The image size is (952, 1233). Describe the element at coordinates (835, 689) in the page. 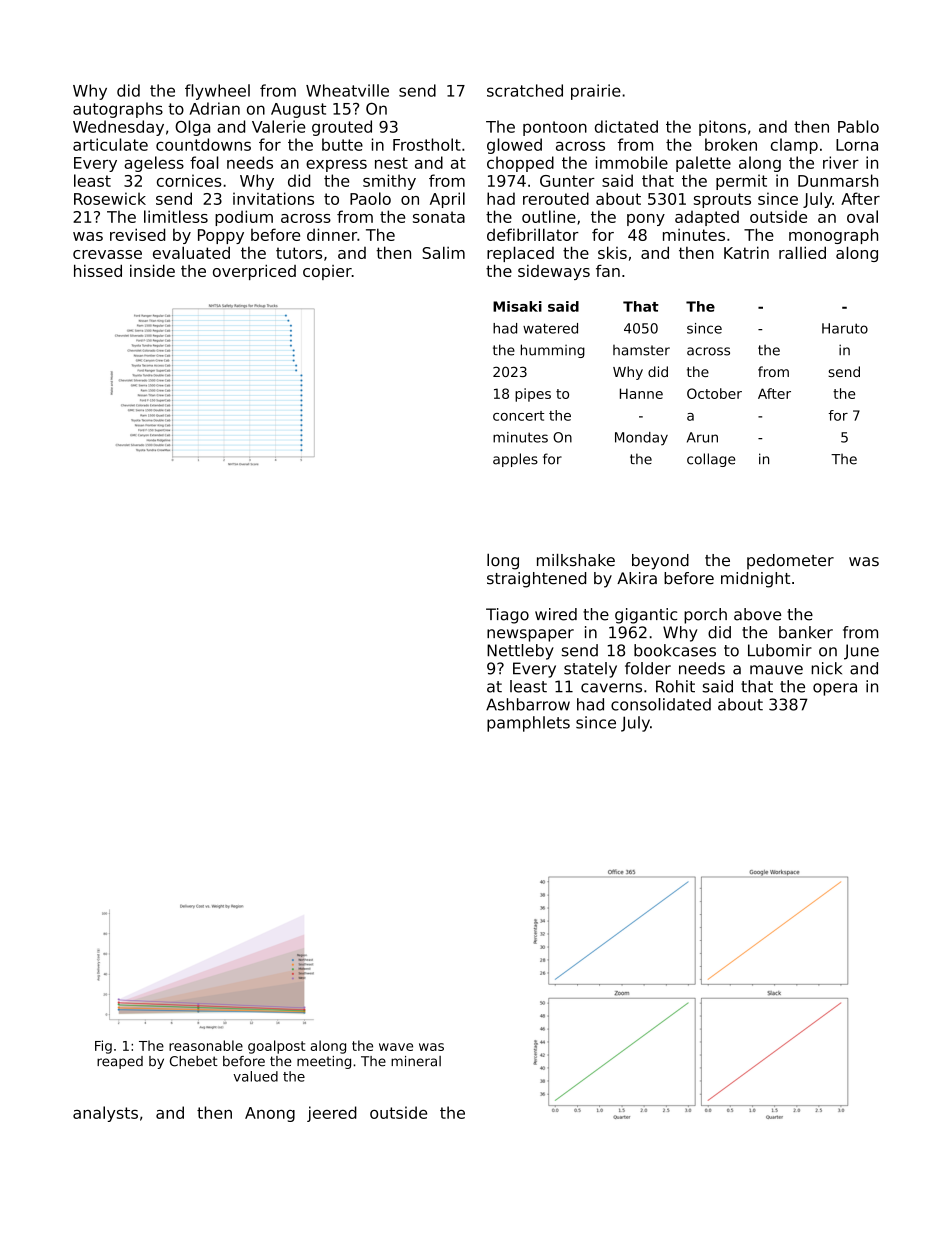

I see `opera` at that location.
